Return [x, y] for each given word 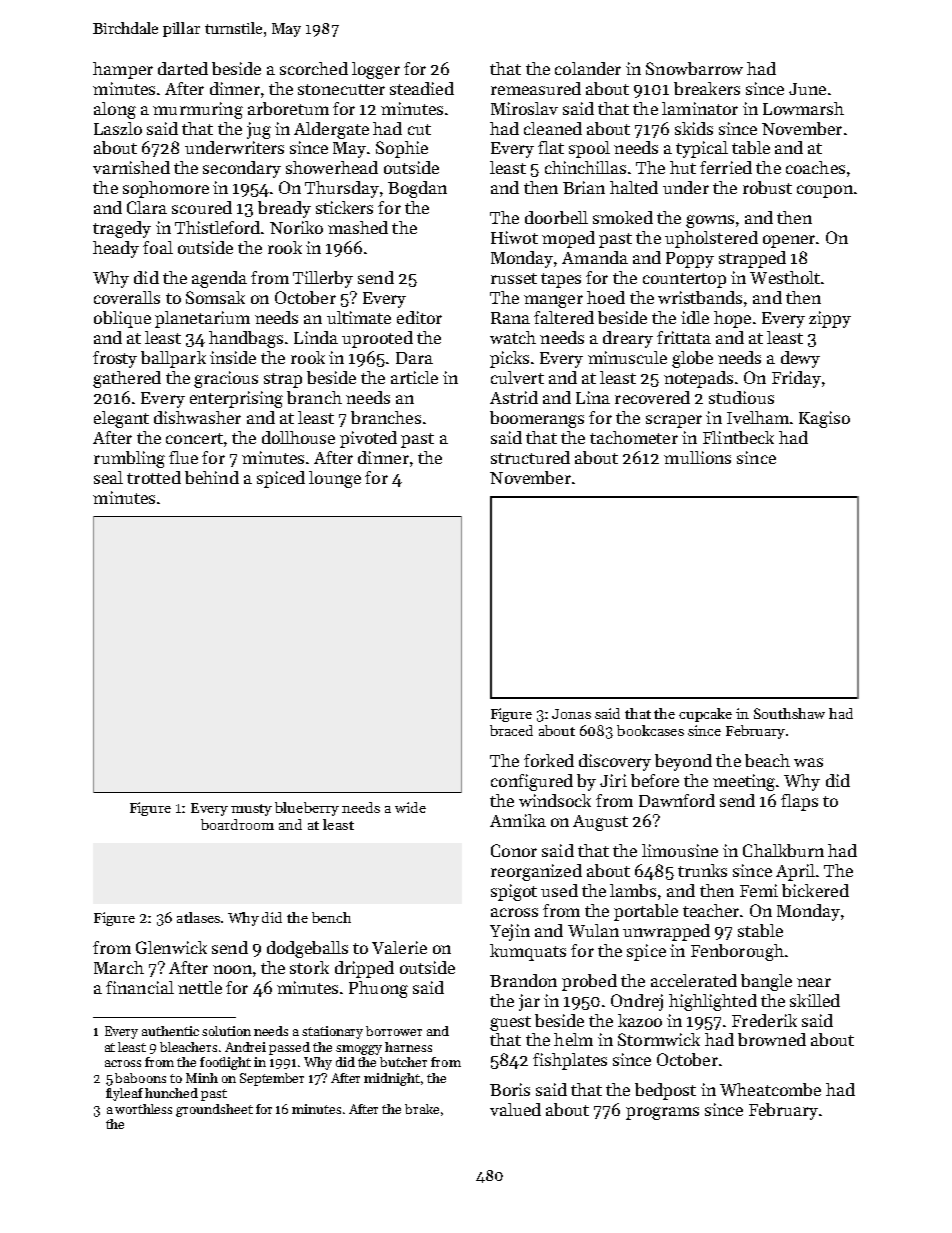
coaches [815, 167]
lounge [335, 479]
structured [530, 457]
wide [410, 807]
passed [289, 1048]
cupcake [705, 715]
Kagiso [824, 419]
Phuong [378, 989]
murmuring [198, 110]
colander [588, 68]
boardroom [237, 824]
